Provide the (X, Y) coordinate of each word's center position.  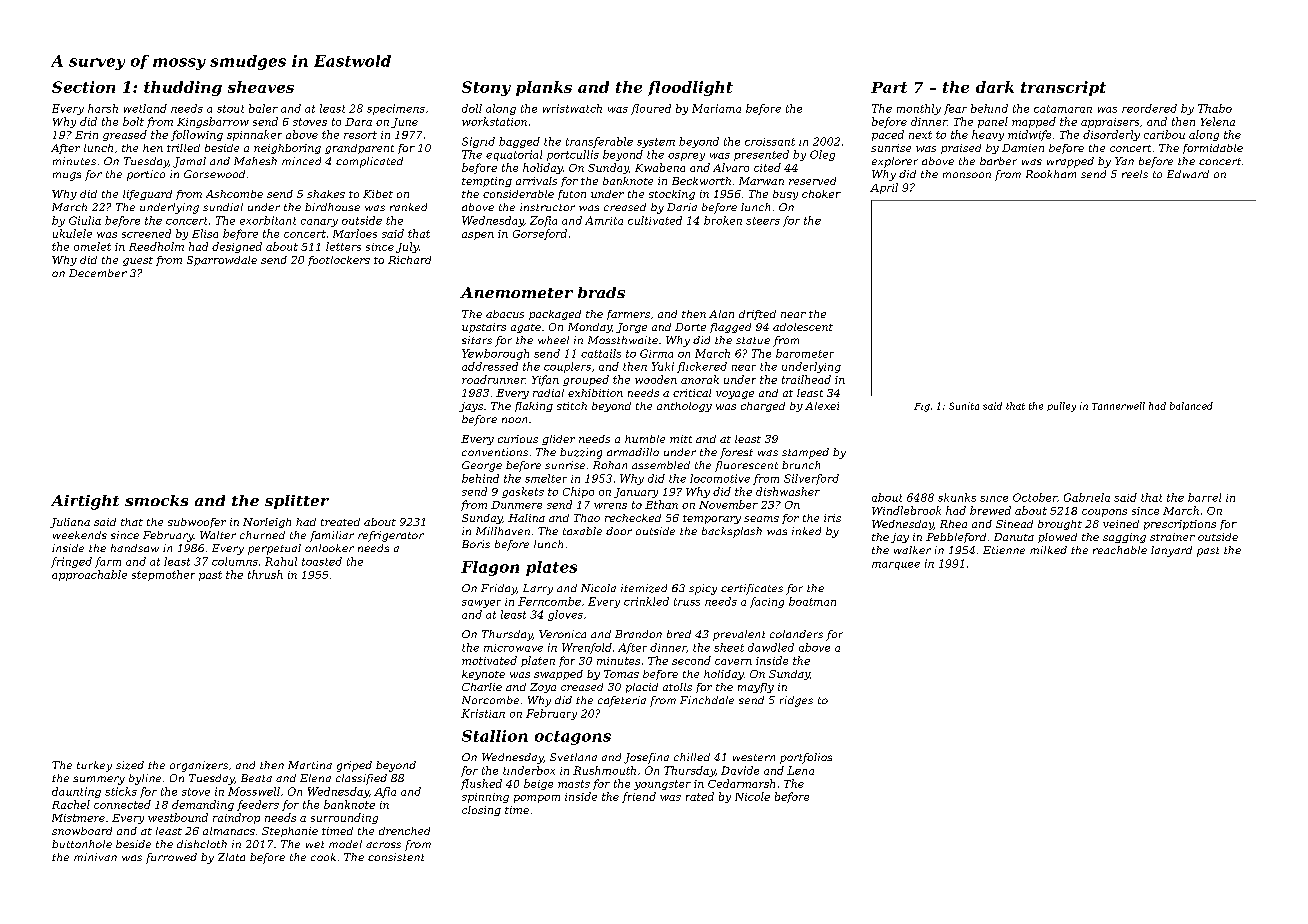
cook (323, 857)
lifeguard (147, 195)
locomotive (720, 478)
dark (995, 87)
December (98, 273)
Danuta (1014, 537)
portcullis (573, 155)
